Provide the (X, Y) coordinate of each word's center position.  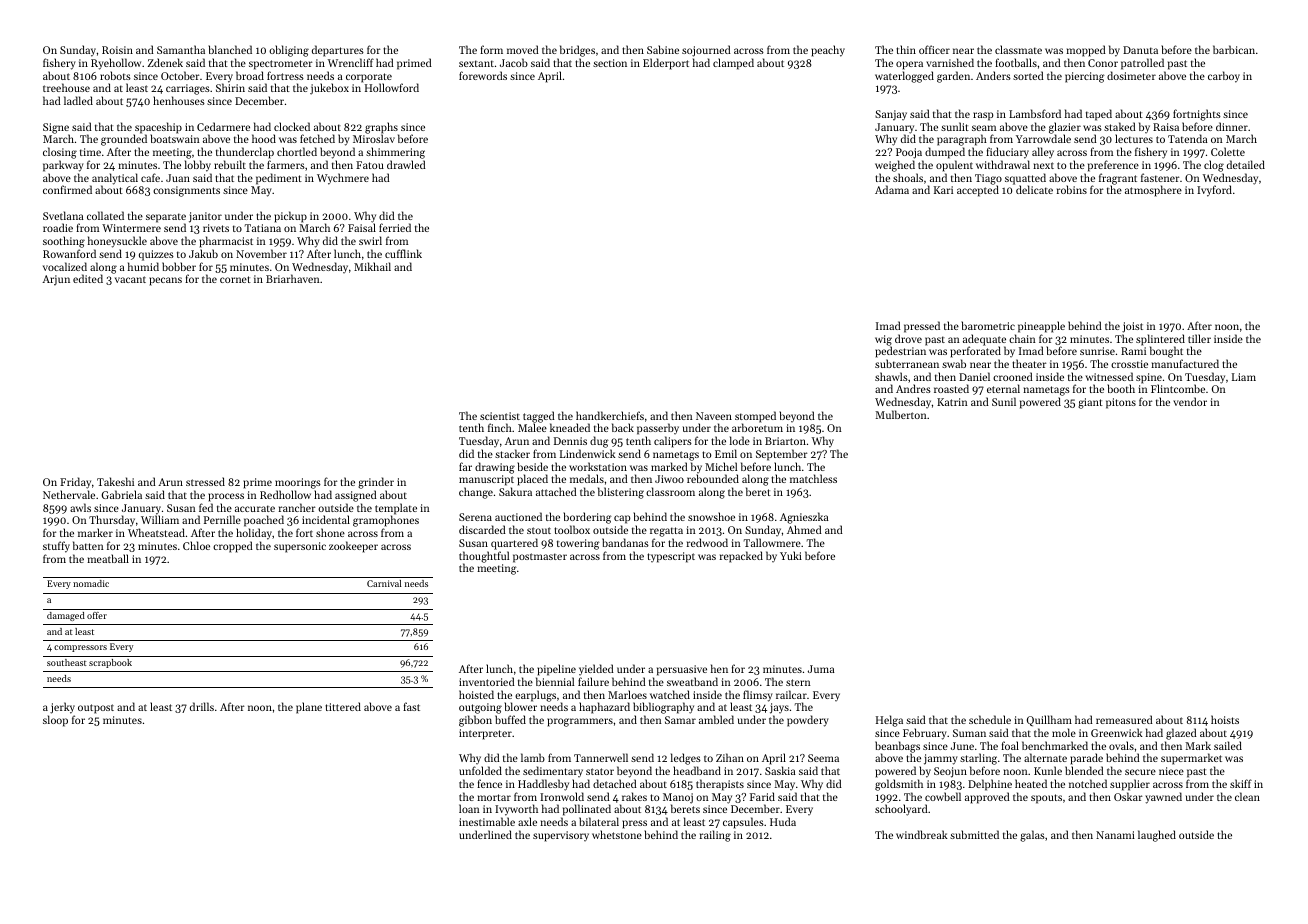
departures (338, 51)
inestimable (487, 821)
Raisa (1166, 127)
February (925, 734)
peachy (828, 51)
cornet (235, 279)
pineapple (1041, 327)
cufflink (403, 253)
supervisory (561, 836)
